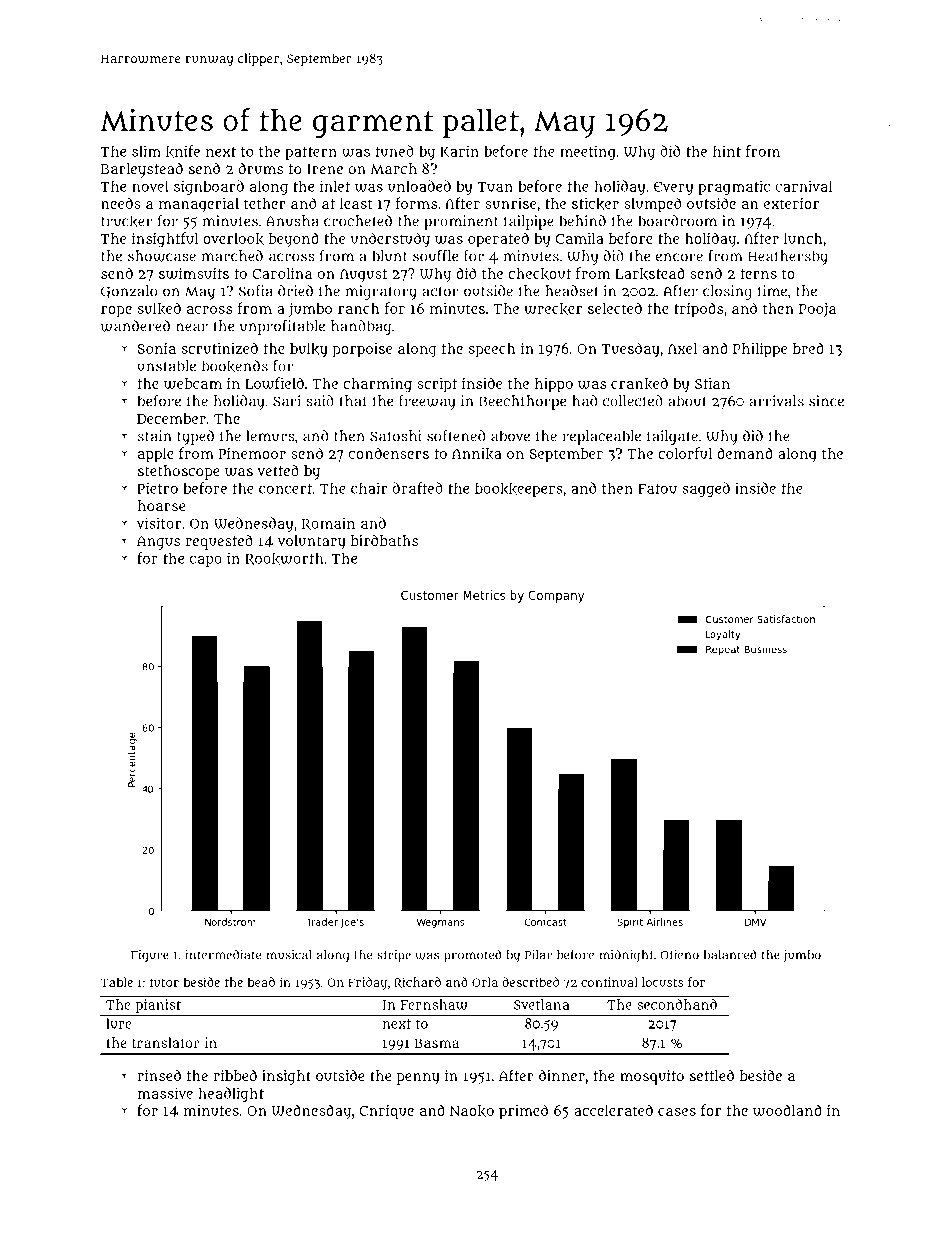  I want to click on balanced, so click(730, 955).
